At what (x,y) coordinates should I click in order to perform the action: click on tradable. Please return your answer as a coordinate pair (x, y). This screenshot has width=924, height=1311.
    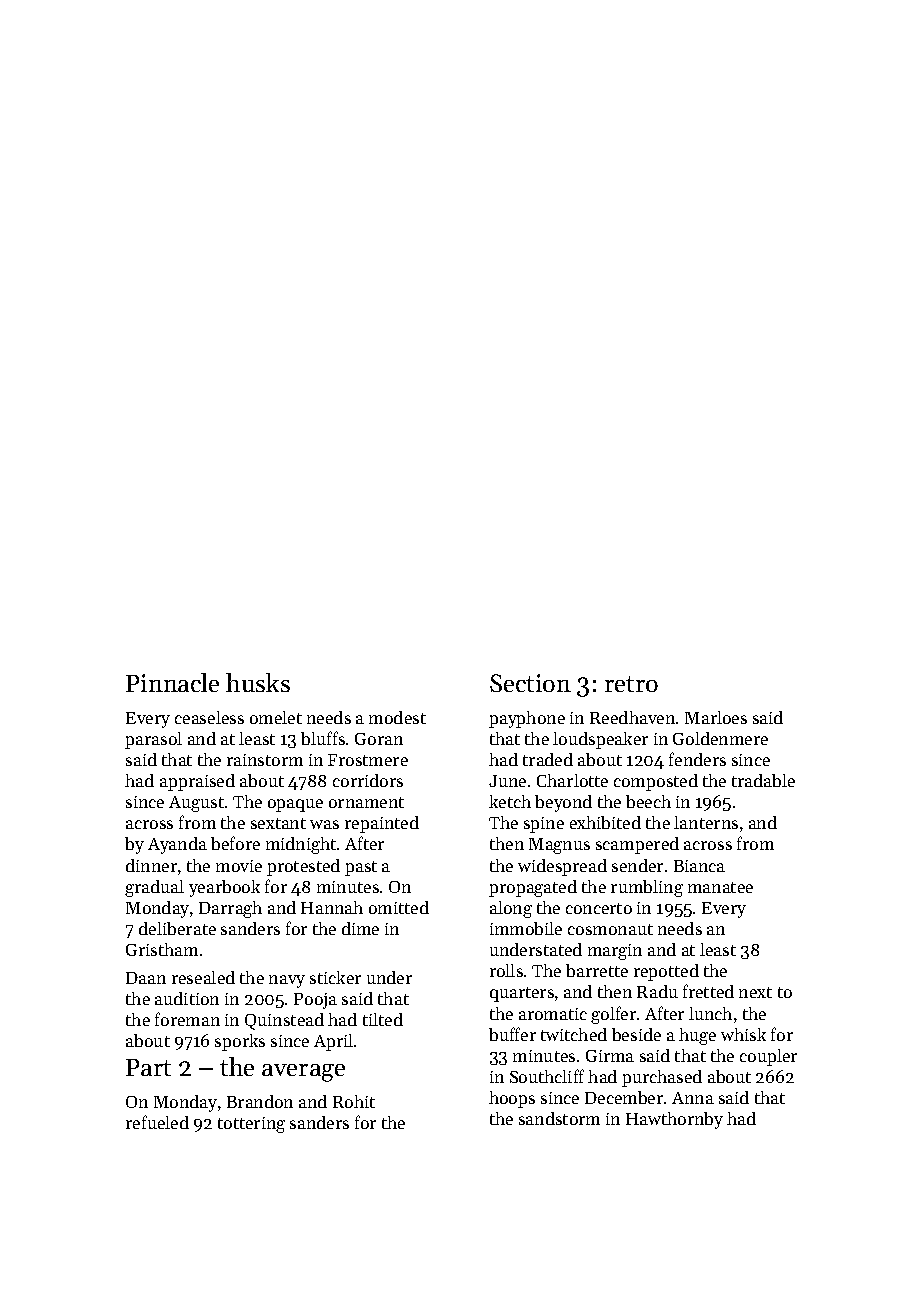
    Looking at the image, I should click on (763, 780).
